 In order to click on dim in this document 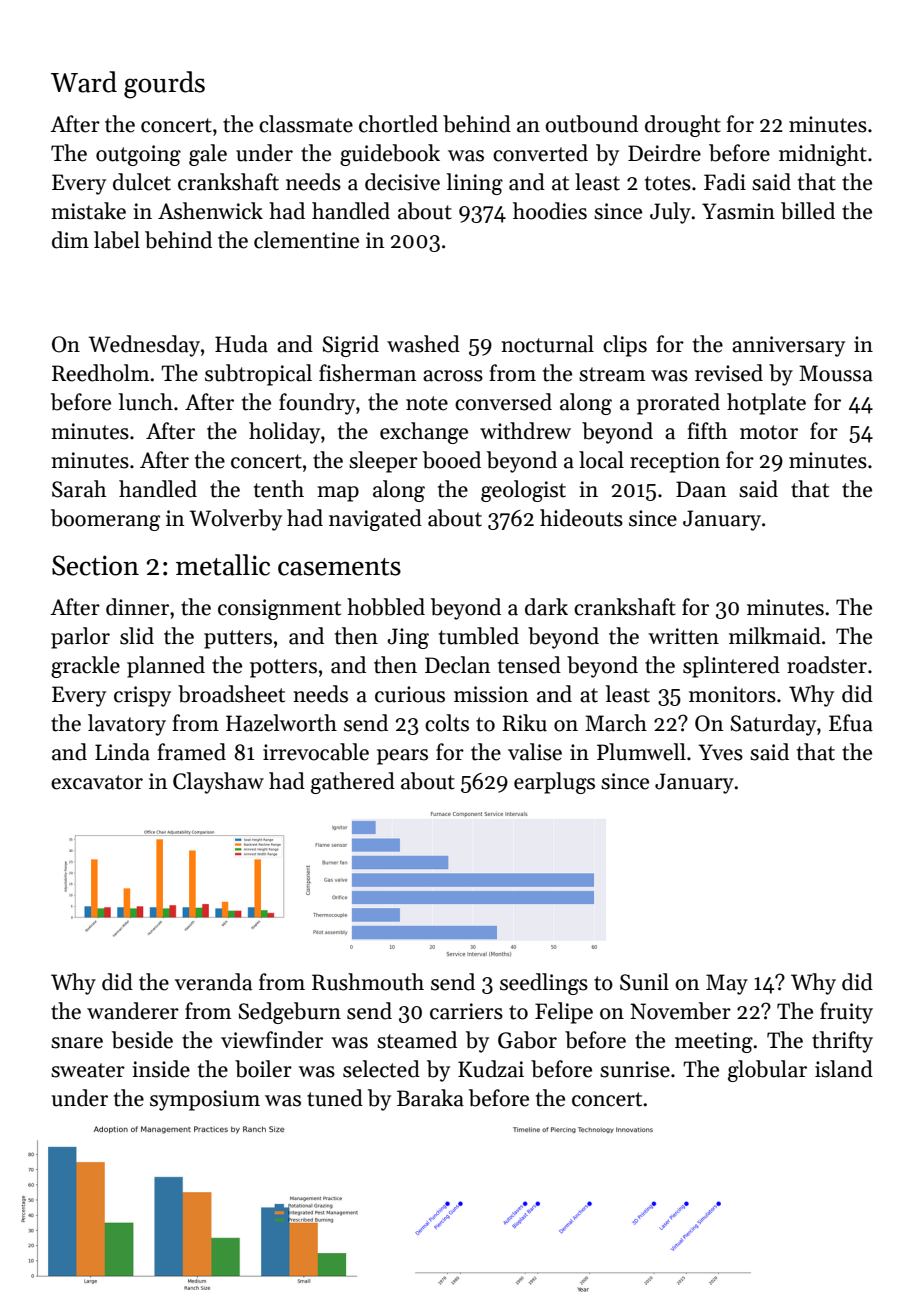, I will do `click(70, 240)`.
